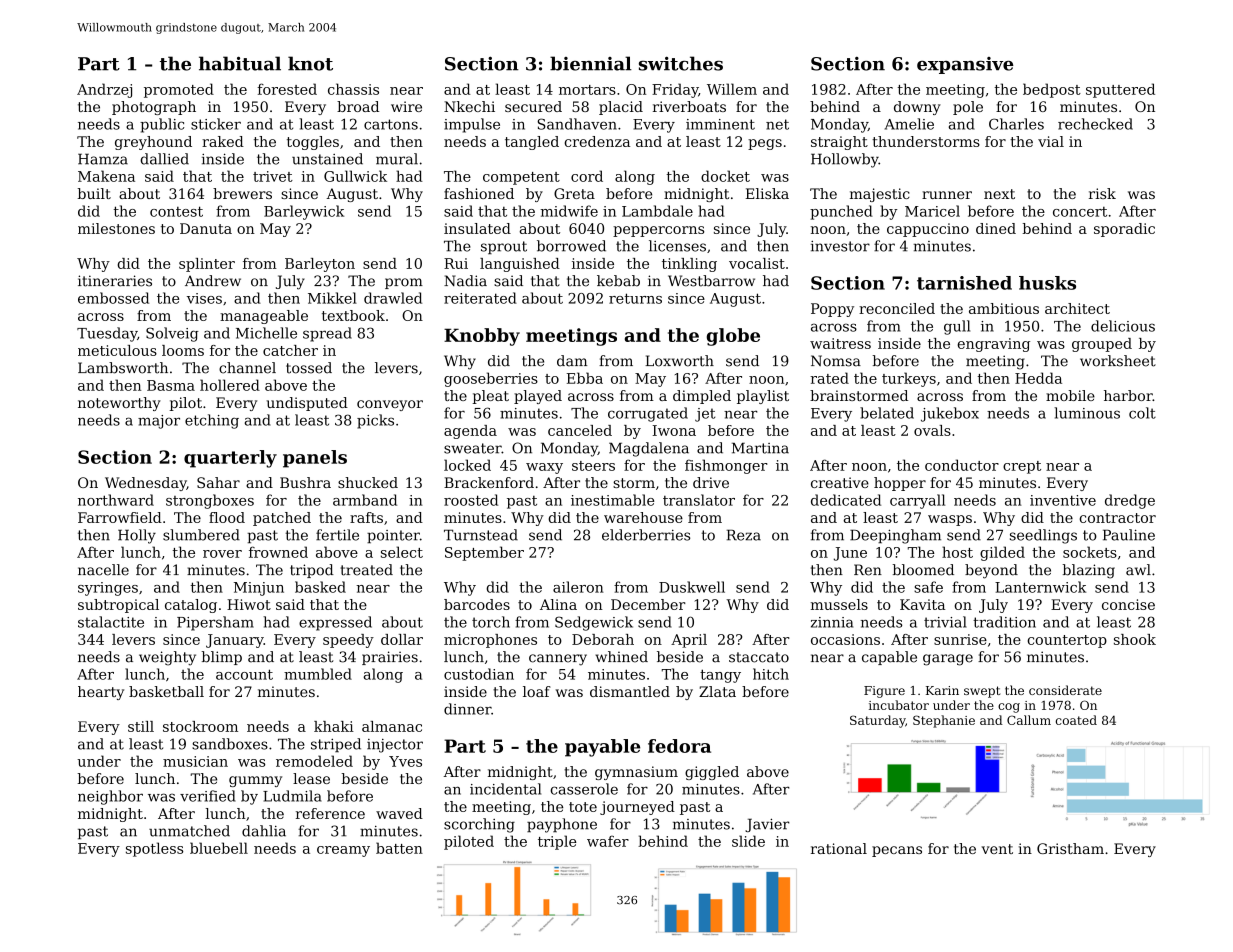 This image has width=1233, height=952. Describe the element at coordinates (154, 849) in the image. I see `spotless` at that location.
